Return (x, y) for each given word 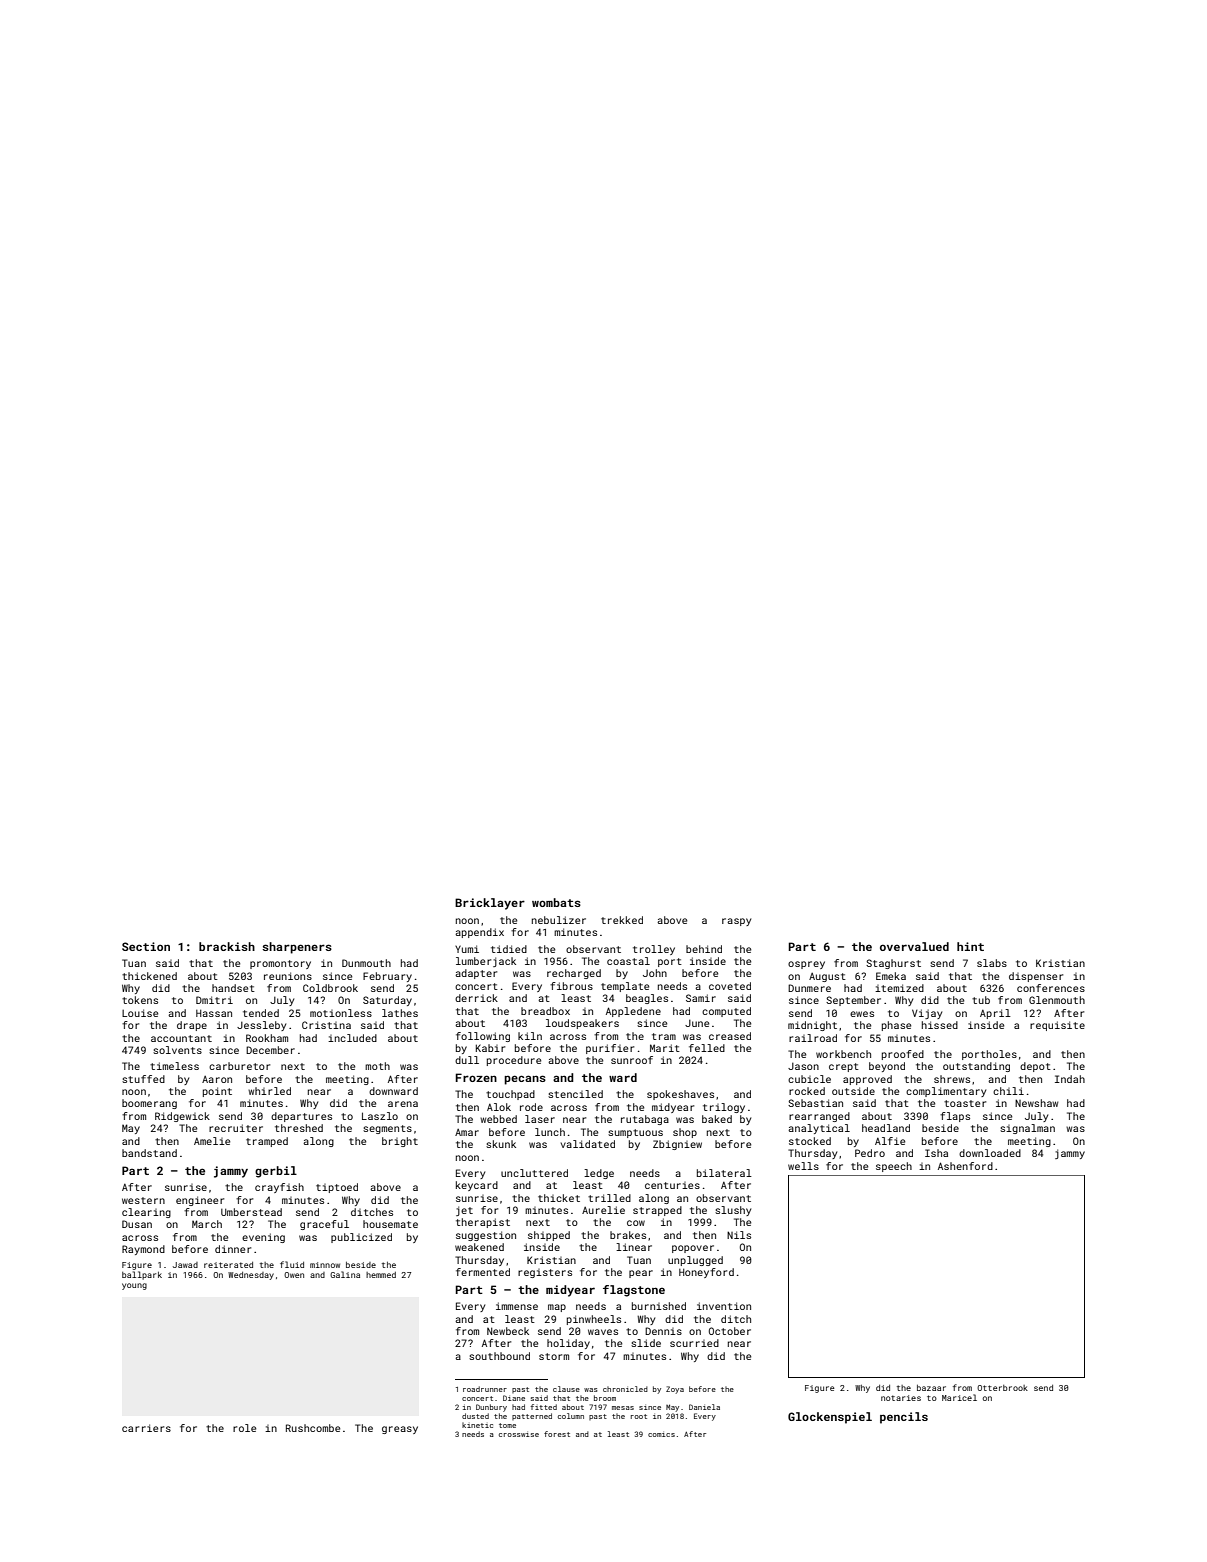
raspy (736, 922)
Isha (936, 1153)
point (217, 1092)
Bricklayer (490, 904)
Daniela (704, 1407)
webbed (498, 1119)
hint (970, 946)
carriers (146, 1428)
